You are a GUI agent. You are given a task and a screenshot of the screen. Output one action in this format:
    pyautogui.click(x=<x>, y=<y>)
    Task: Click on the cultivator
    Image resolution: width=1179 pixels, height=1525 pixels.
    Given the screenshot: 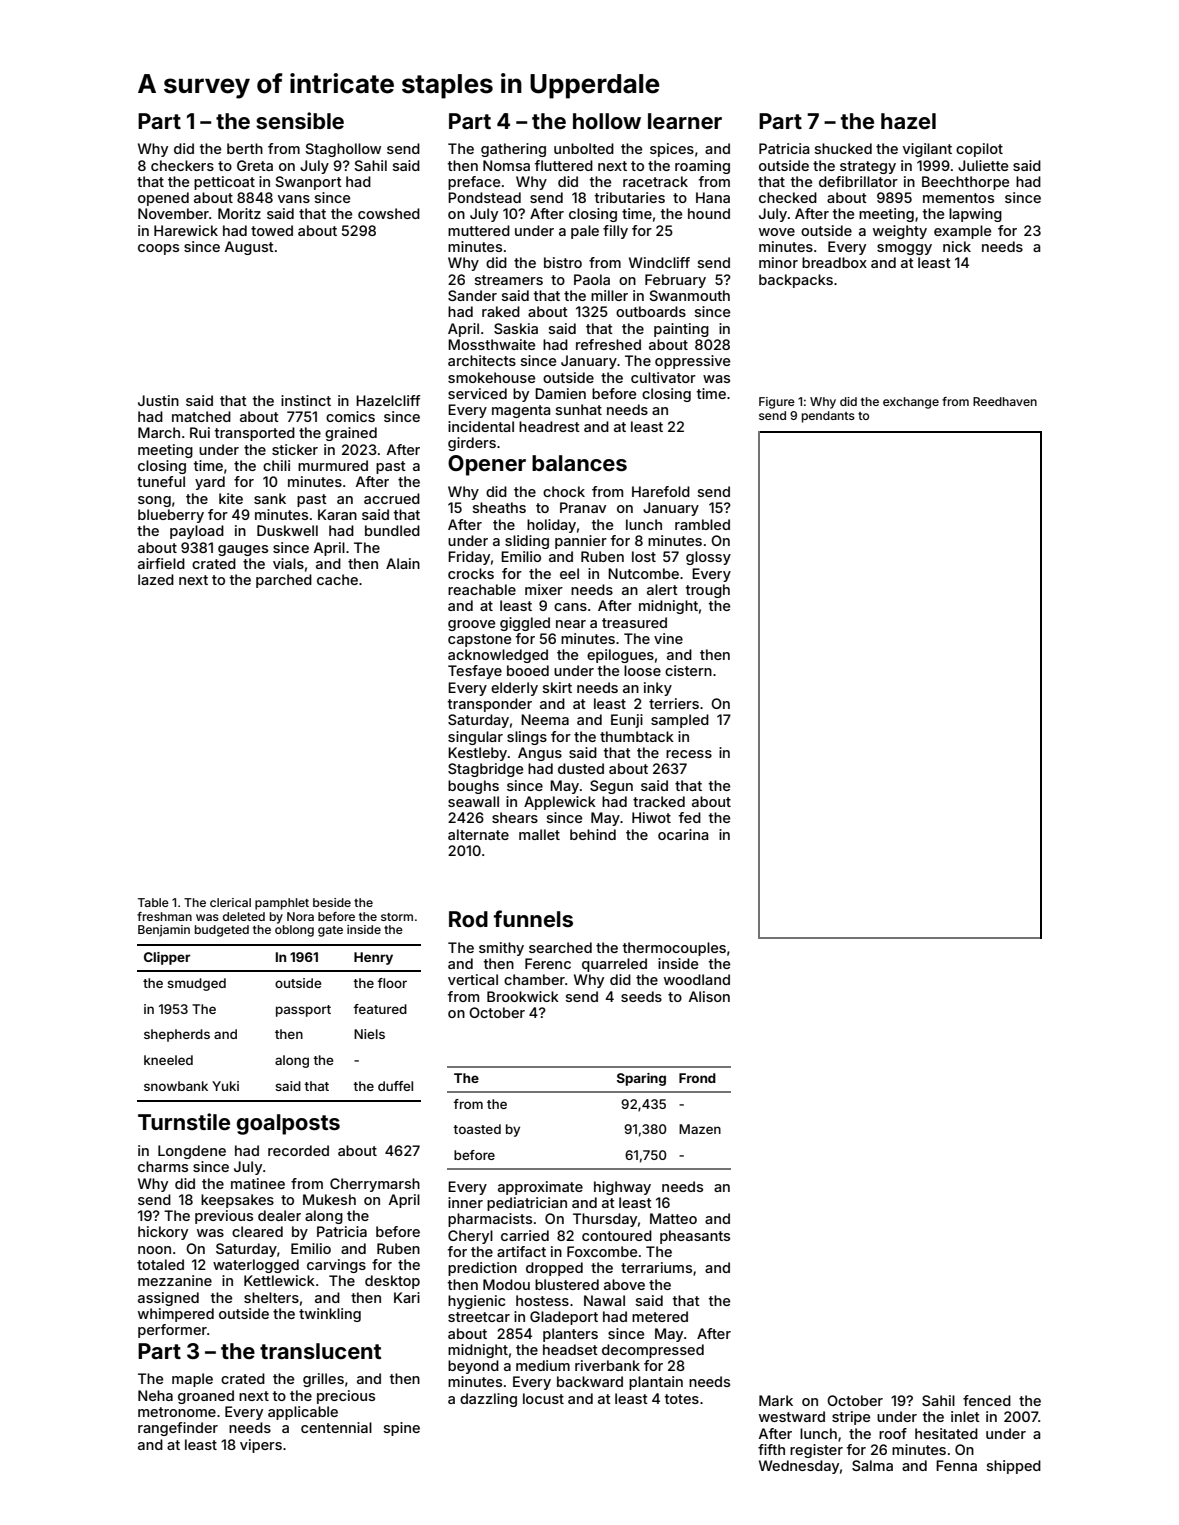 What is the action you would take?
    pyautogui.click(x=663, y=377)
